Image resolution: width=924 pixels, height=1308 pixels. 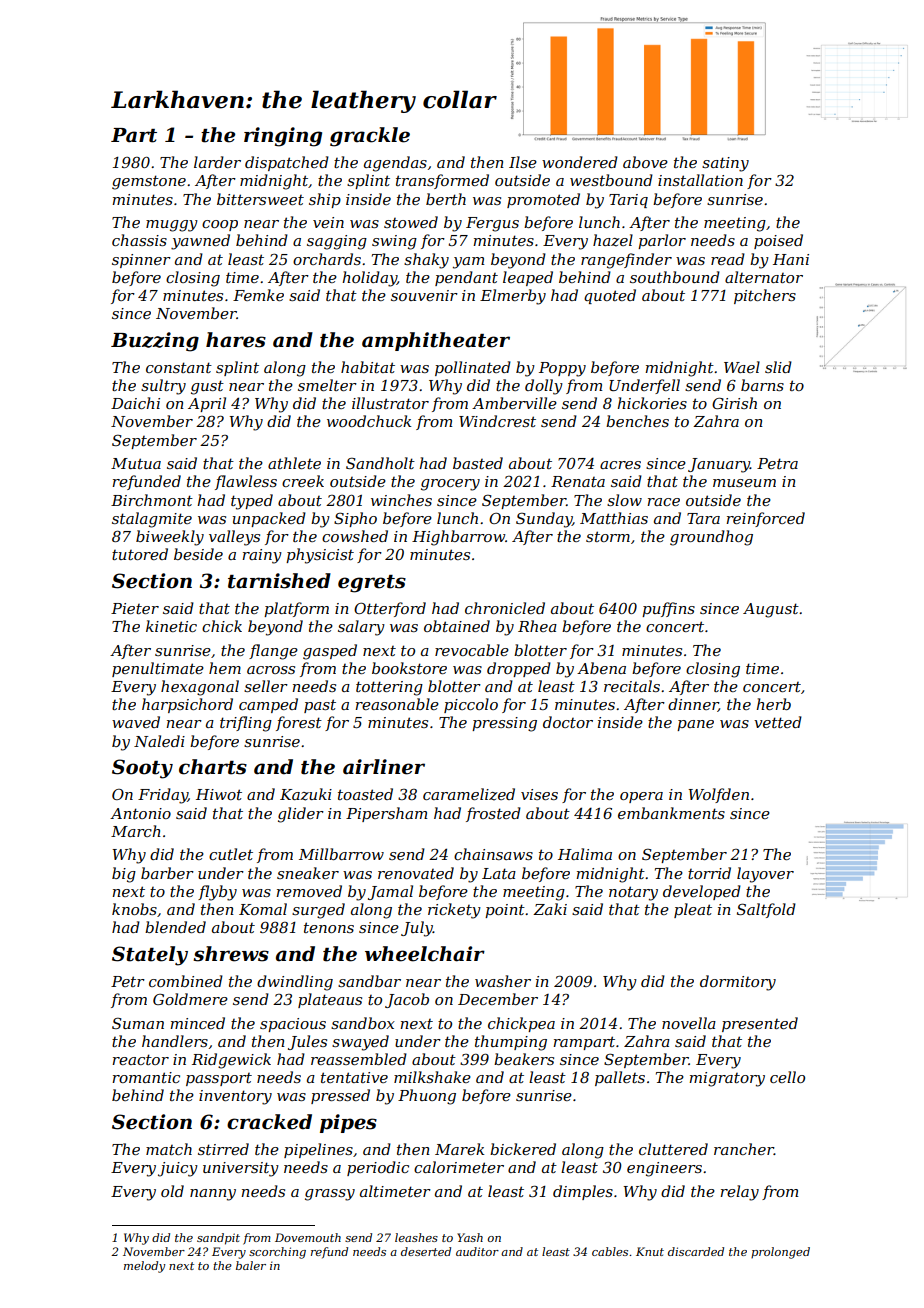 I want to click on reactor, so click(x=140, y=1059).
